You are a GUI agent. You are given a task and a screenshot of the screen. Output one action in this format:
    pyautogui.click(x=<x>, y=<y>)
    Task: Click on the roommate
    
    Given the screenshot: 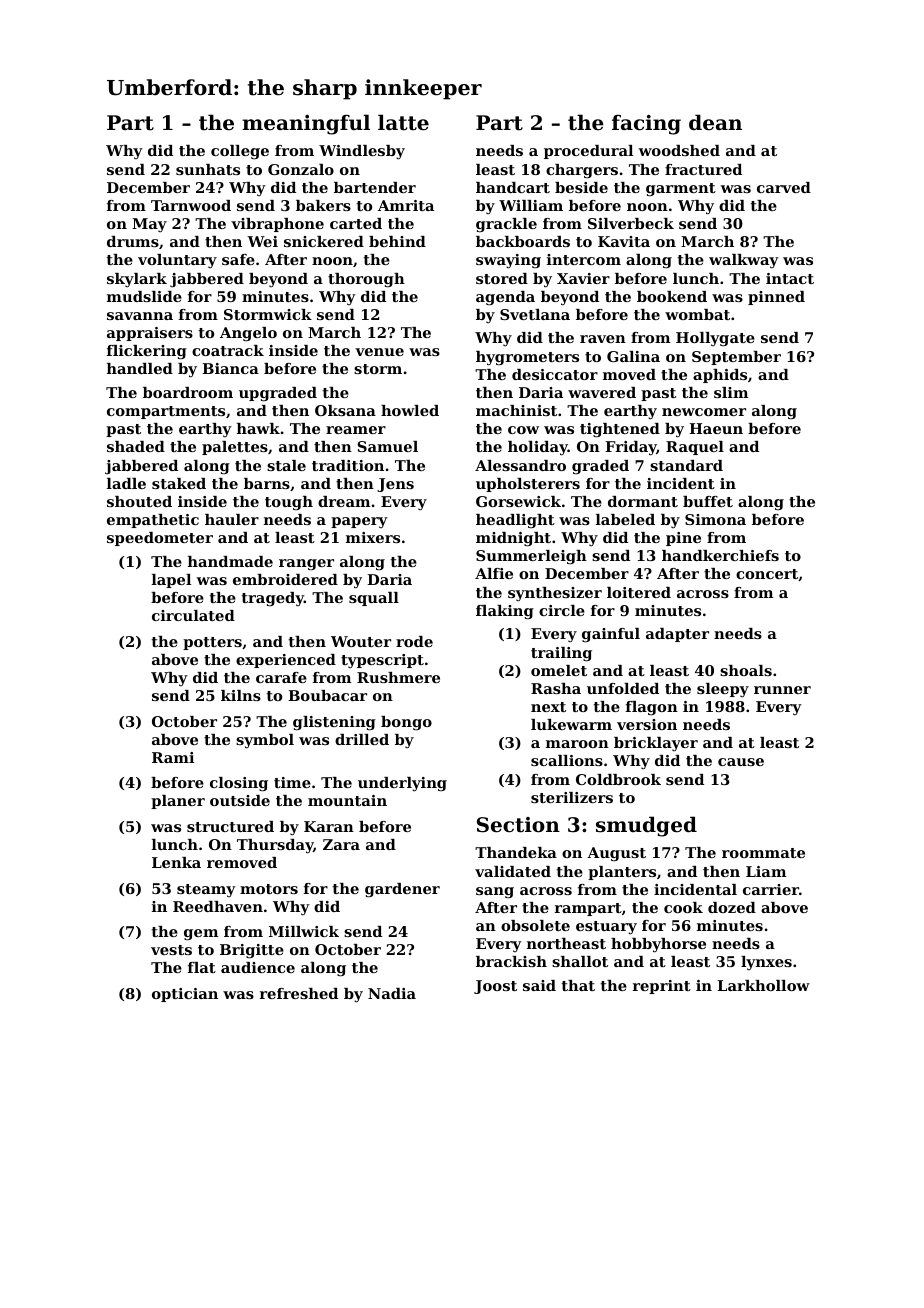 What is the action you would take?
    pyautogui.click(x=763, y=853)
